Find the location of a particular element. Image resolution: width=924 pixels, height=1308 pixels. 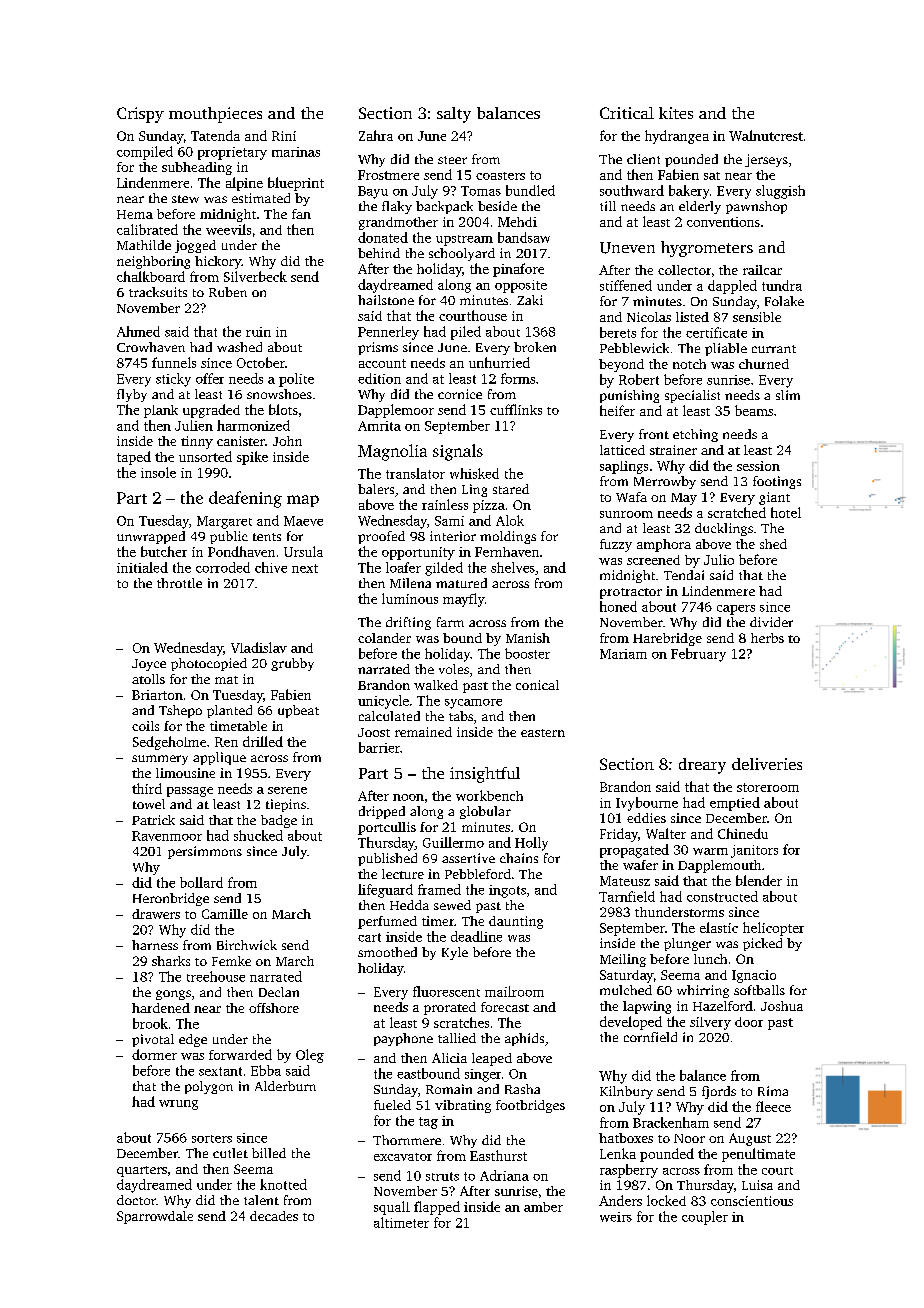

Crispy is located at coordinates (140, 115).
